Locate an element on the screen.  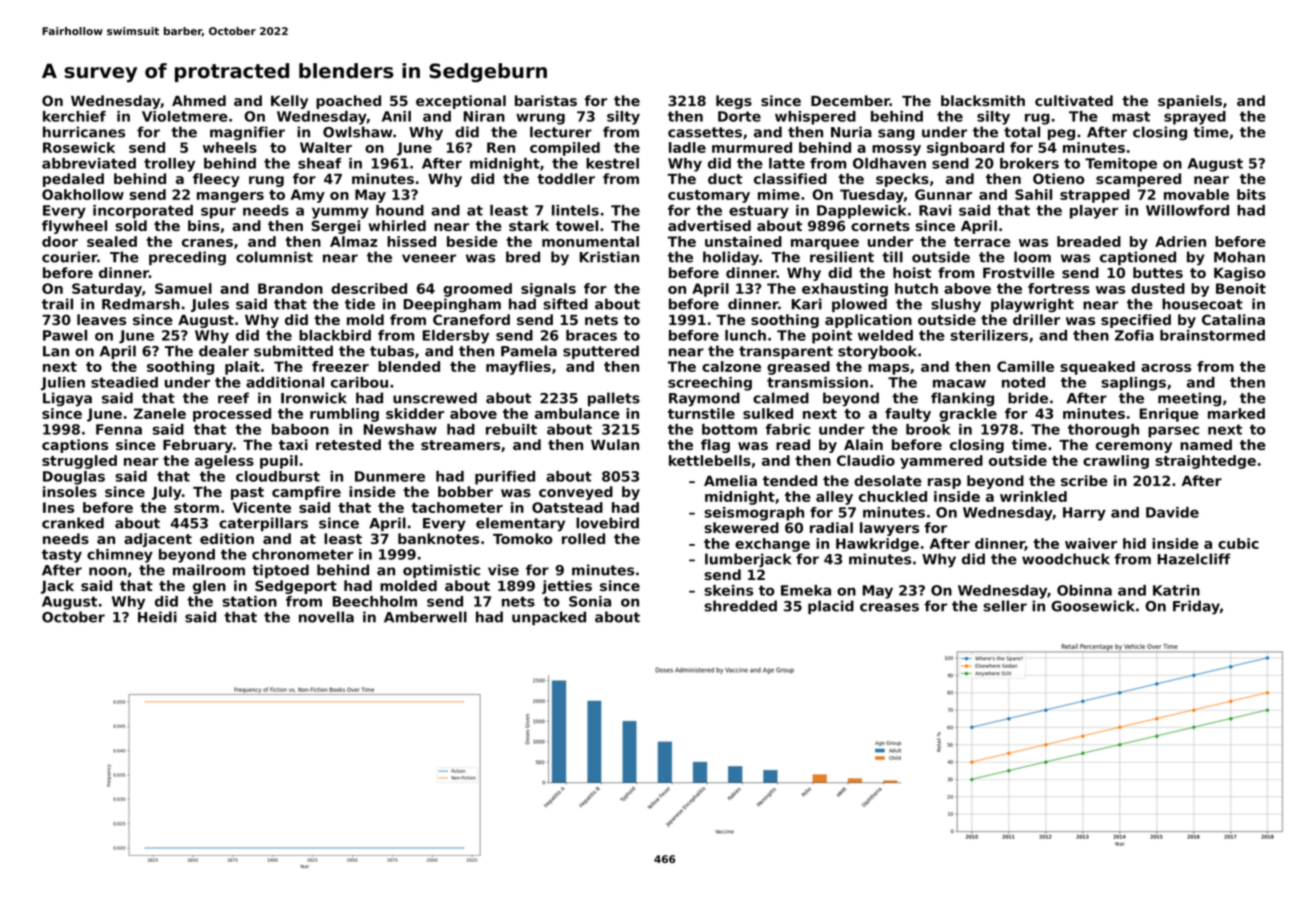
flywheel is located at coordinates (74, 227).
